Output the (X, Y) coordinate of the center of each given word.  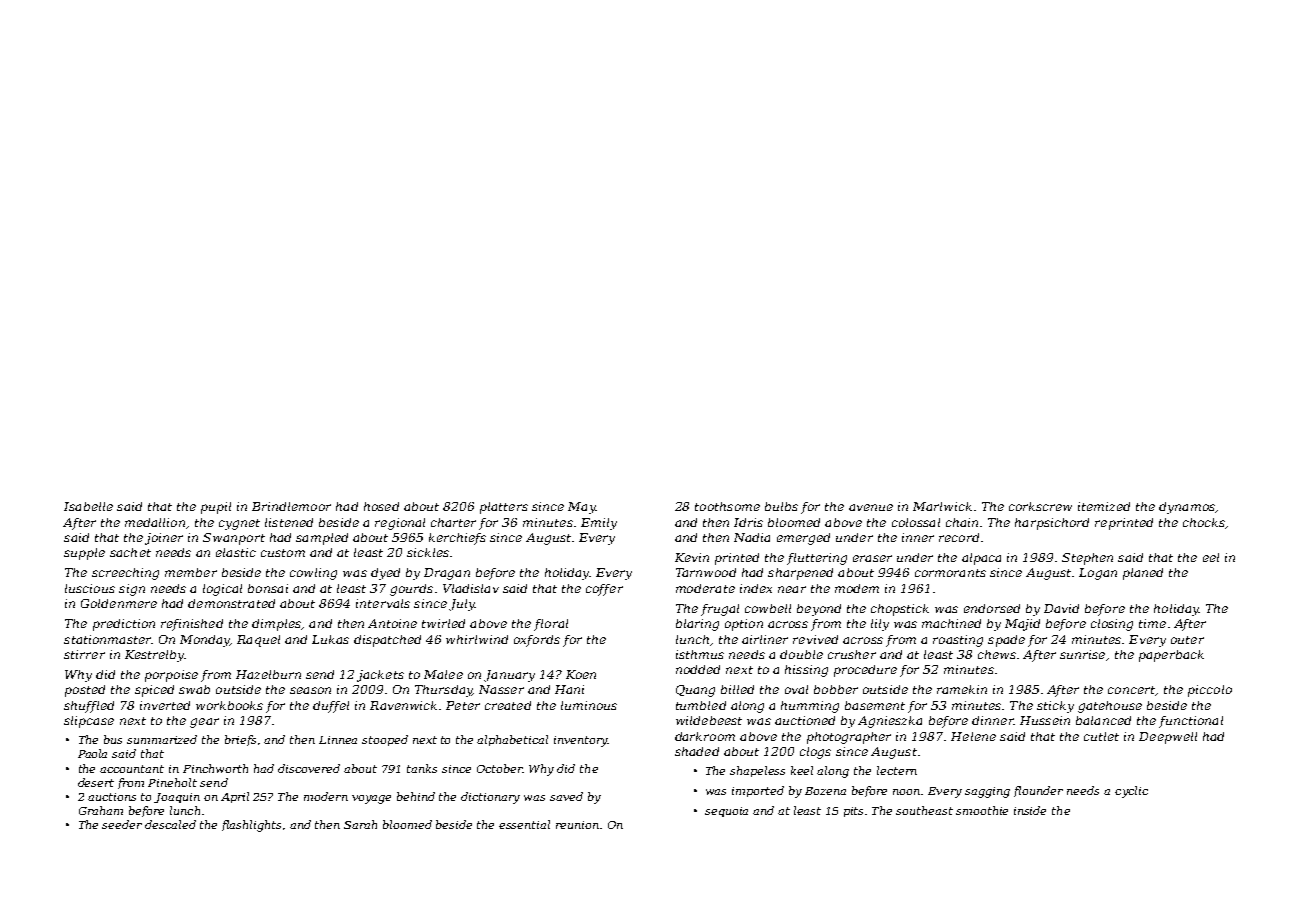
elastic (236, 552)
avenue (871, 507)
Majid (1022, 625)
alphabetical (512, 740)
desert (96, 782)
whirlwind (477, 639)
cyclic (1131, 792)
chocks (1204, 522)
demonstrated (231, 603)
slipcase (89, 722)
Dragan (447, 574)
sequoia (726, 812)
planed (1143, 574)
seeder (122, 824)
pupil (216, 508)
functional (1191, 722)
